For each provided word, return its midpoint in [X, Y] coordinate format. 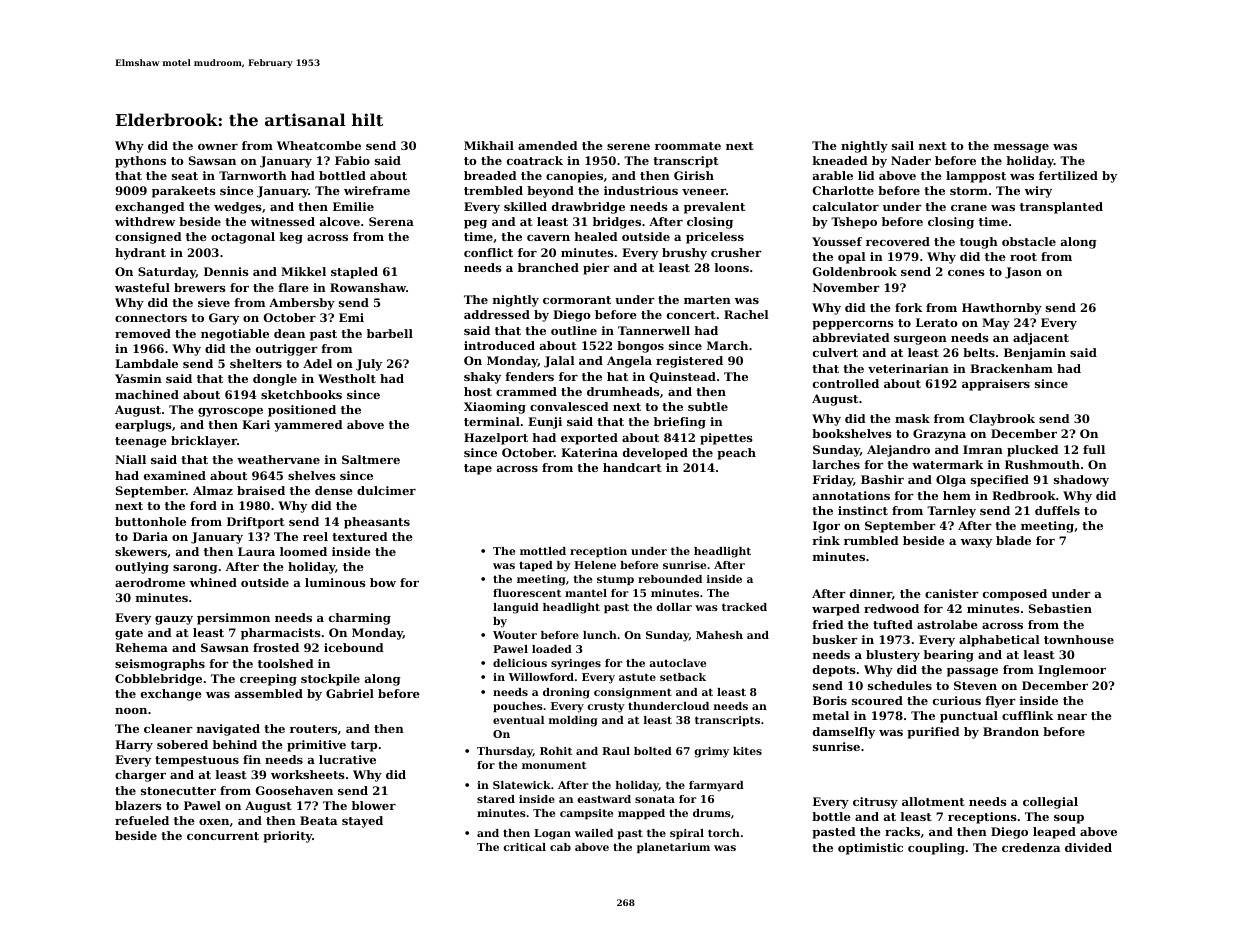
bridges [617, 223]
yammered [308, 426]
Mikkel [303, 271]
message [1021, 148]
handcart [632, 467]
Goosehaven [294, 790]
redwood [891, 608]
